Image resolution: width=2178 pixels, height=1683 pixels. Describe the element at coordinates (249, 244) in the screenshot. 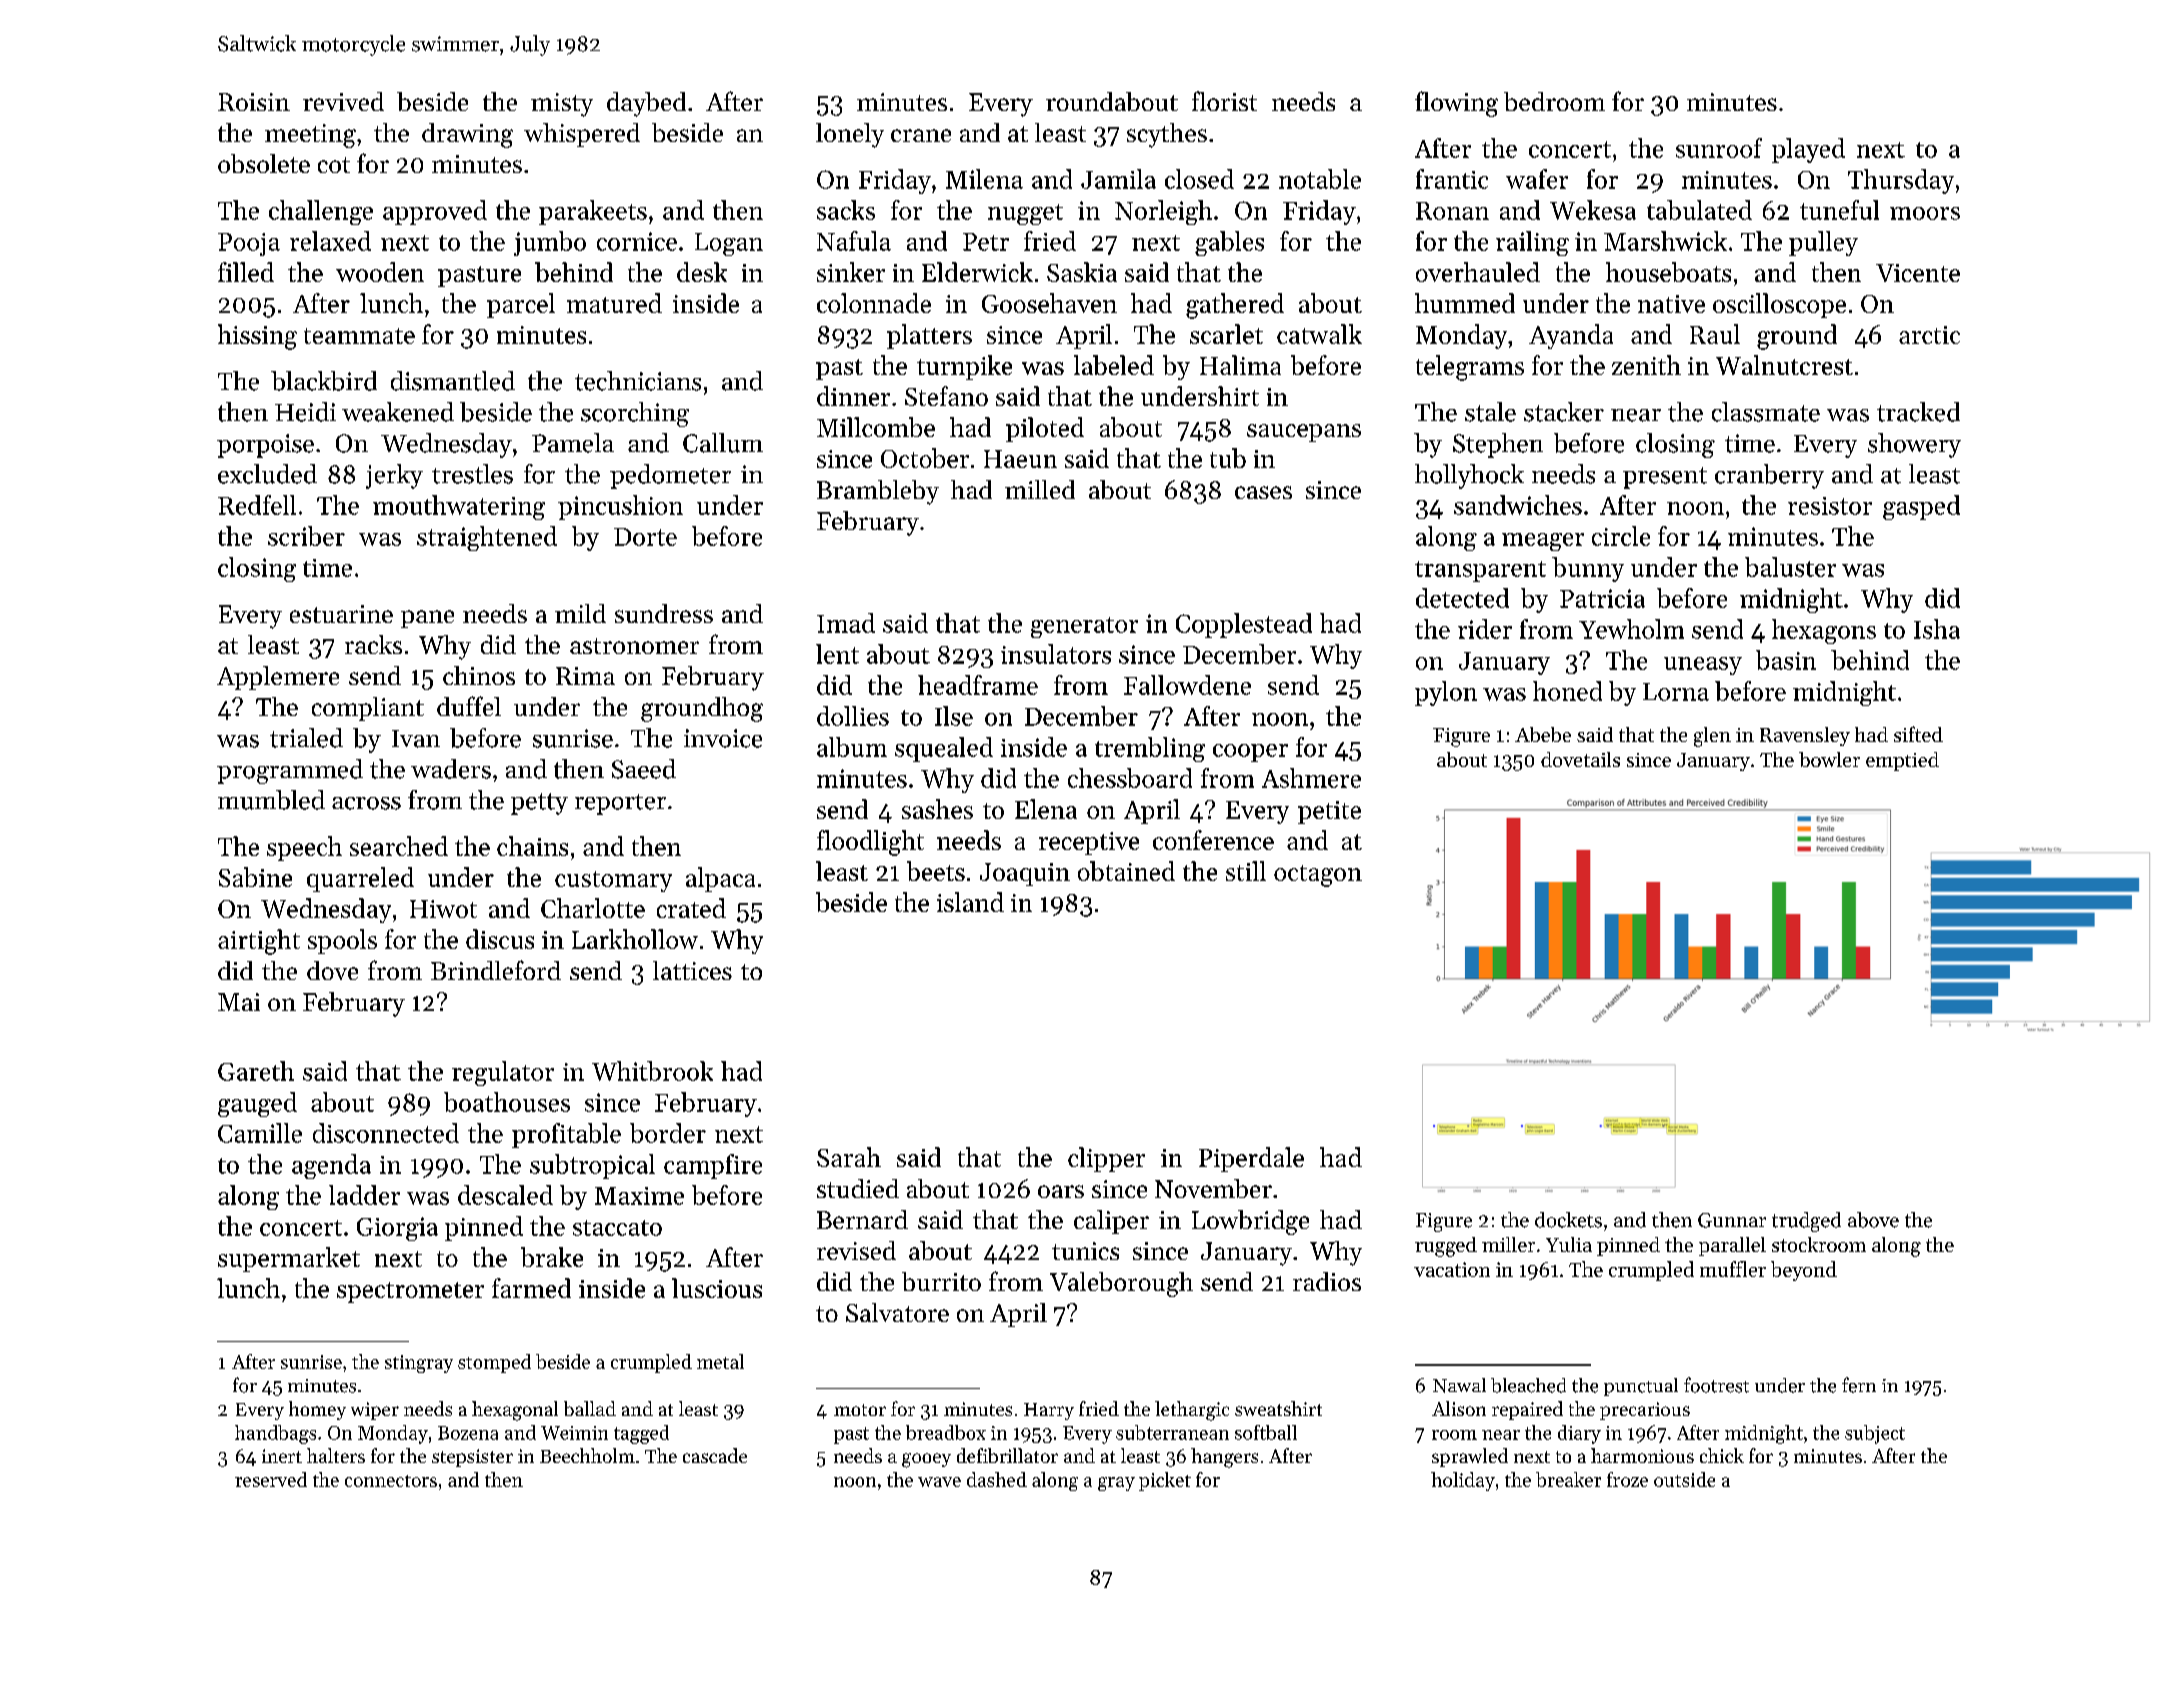

I see `Pooja` at that location.
